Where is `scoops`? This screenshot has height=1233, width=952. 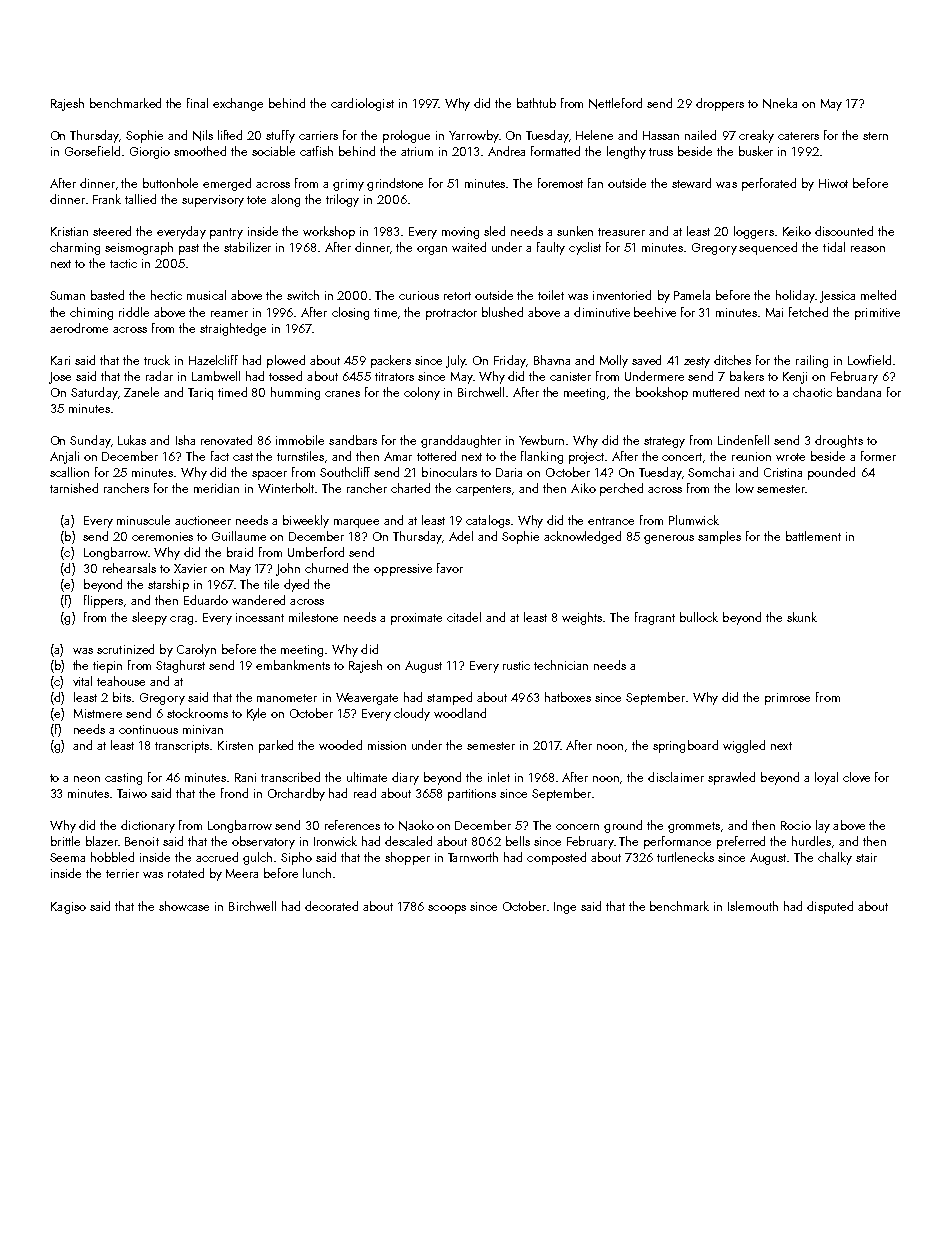
scoops is located at coordinates (447, 909).
